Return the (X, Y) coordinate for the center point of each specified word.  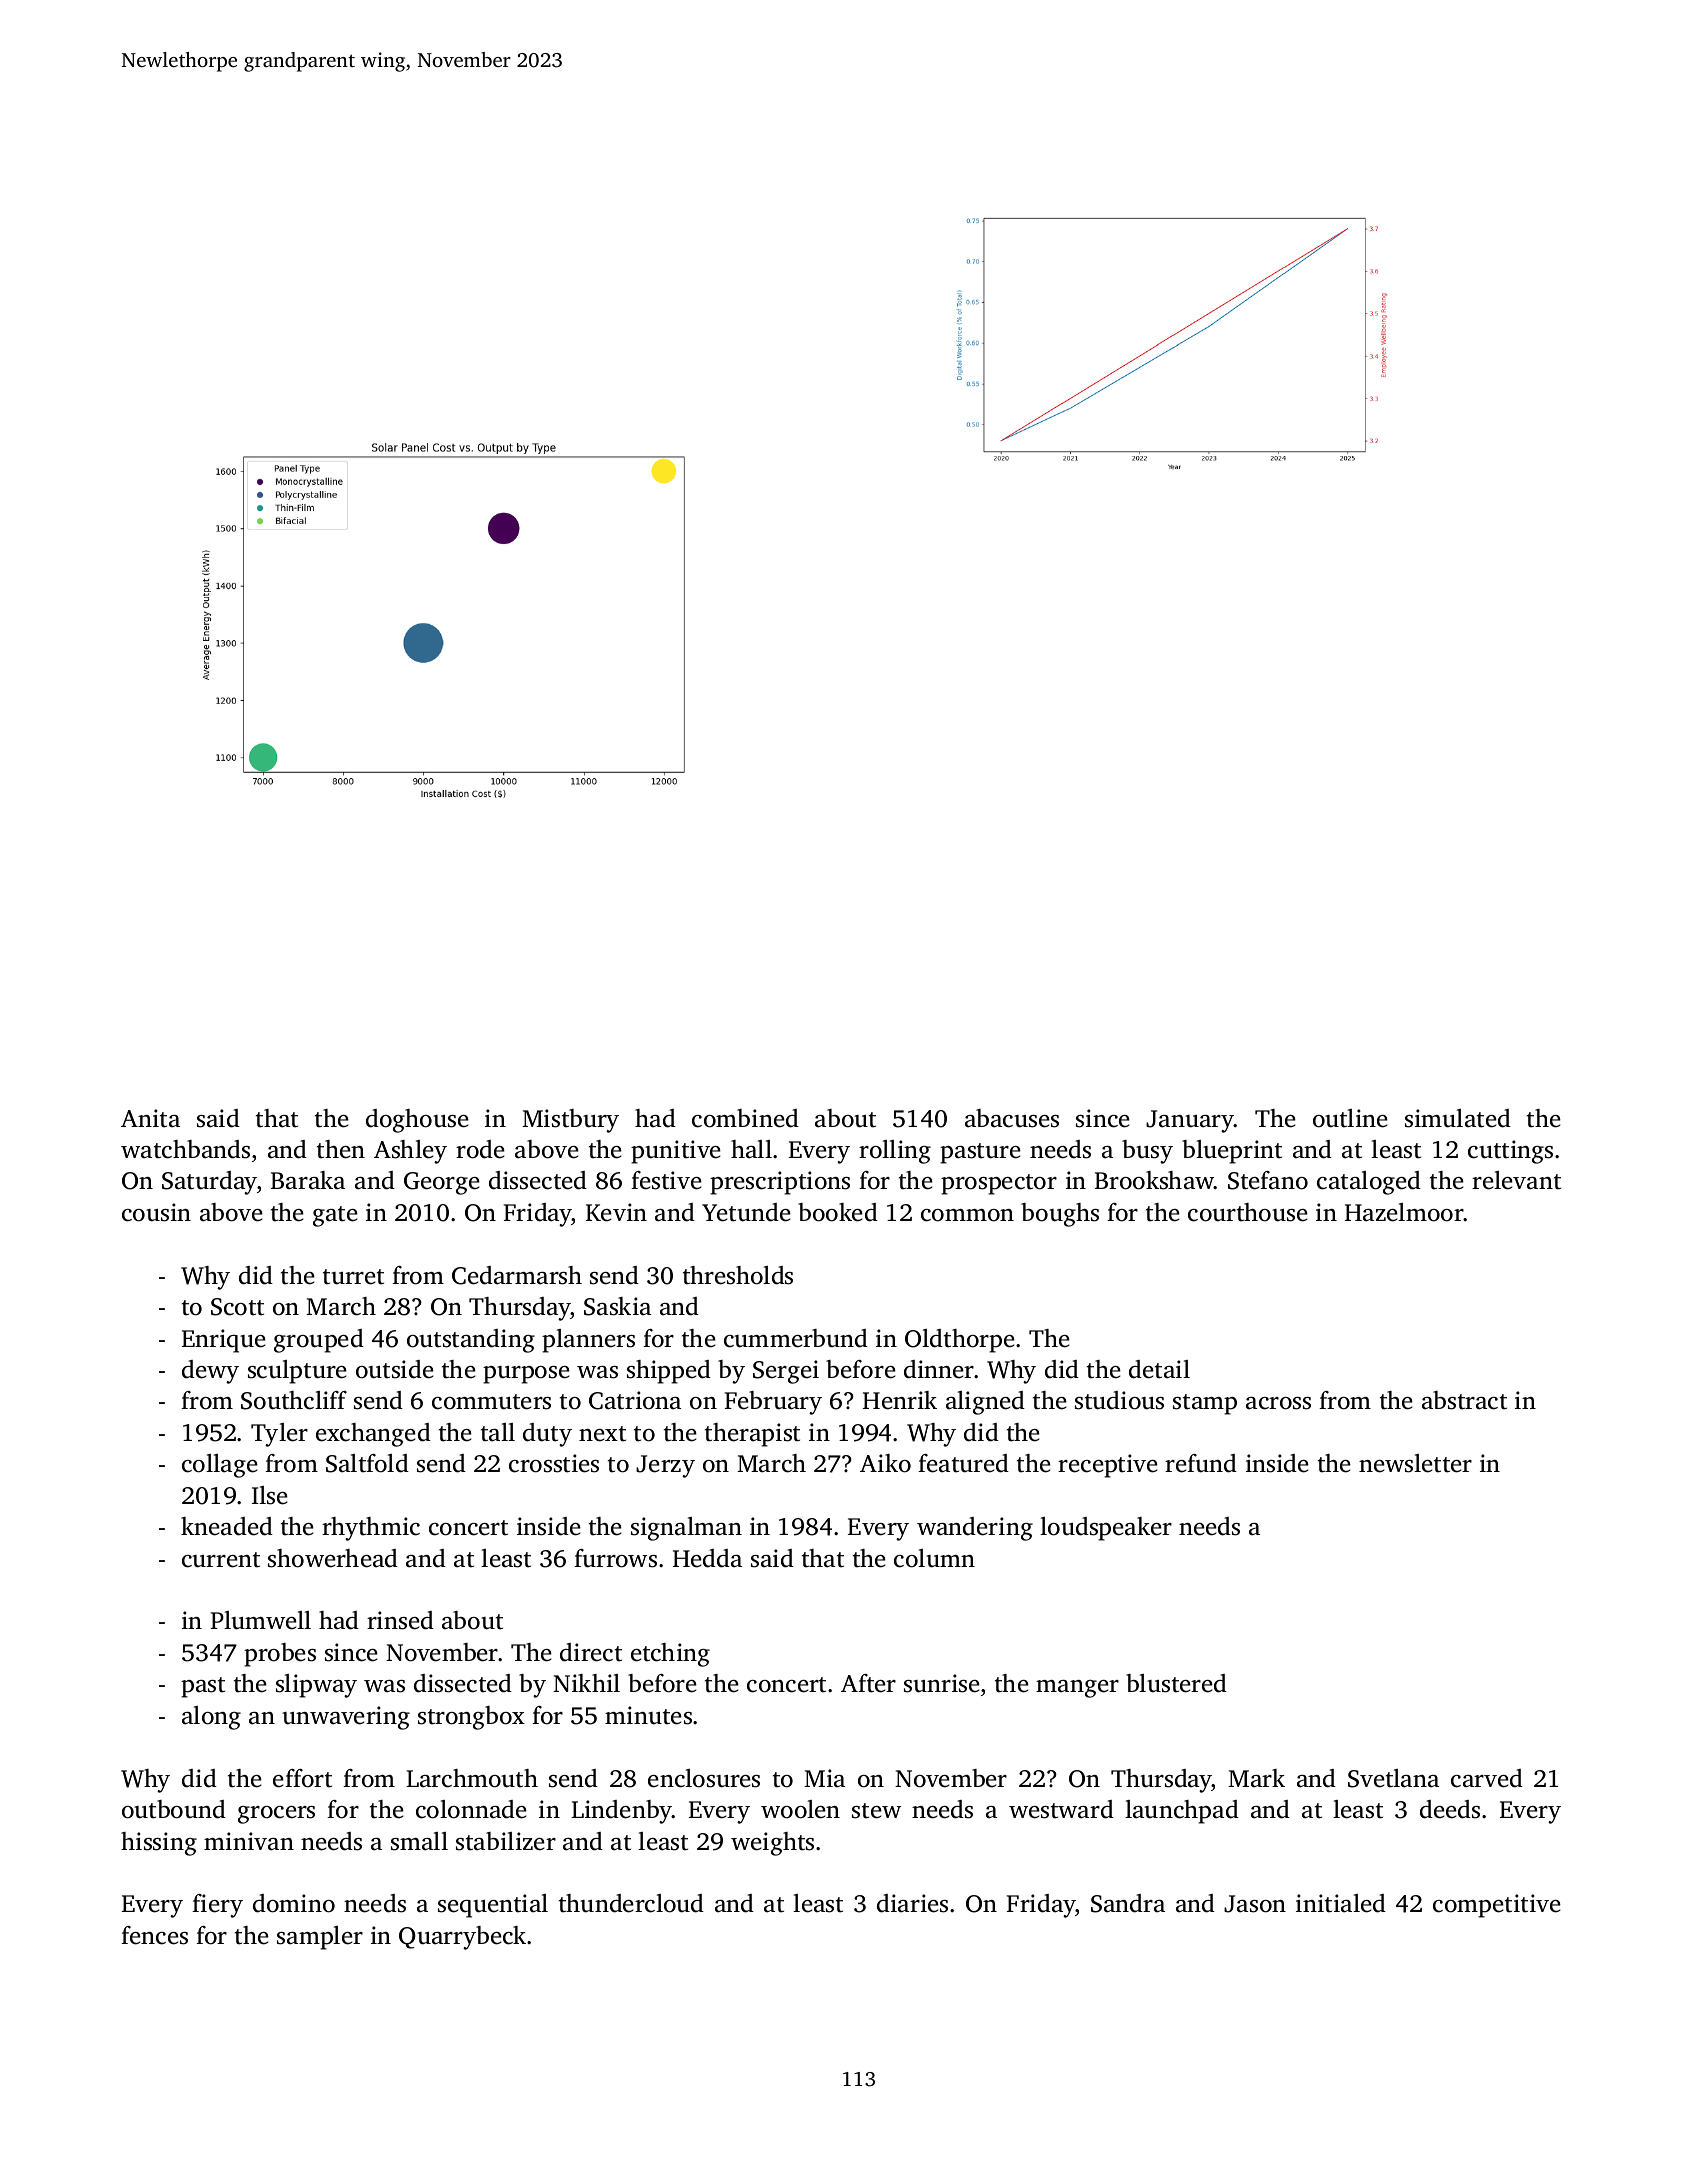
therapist (752, 1435)
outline (1350, 1118)
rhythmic (371, 1529)
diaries (912, 1903)
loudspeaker (1106, 1529)
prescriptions (780, 1183)
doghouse (417, 1121)
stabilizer (506, 1841)
